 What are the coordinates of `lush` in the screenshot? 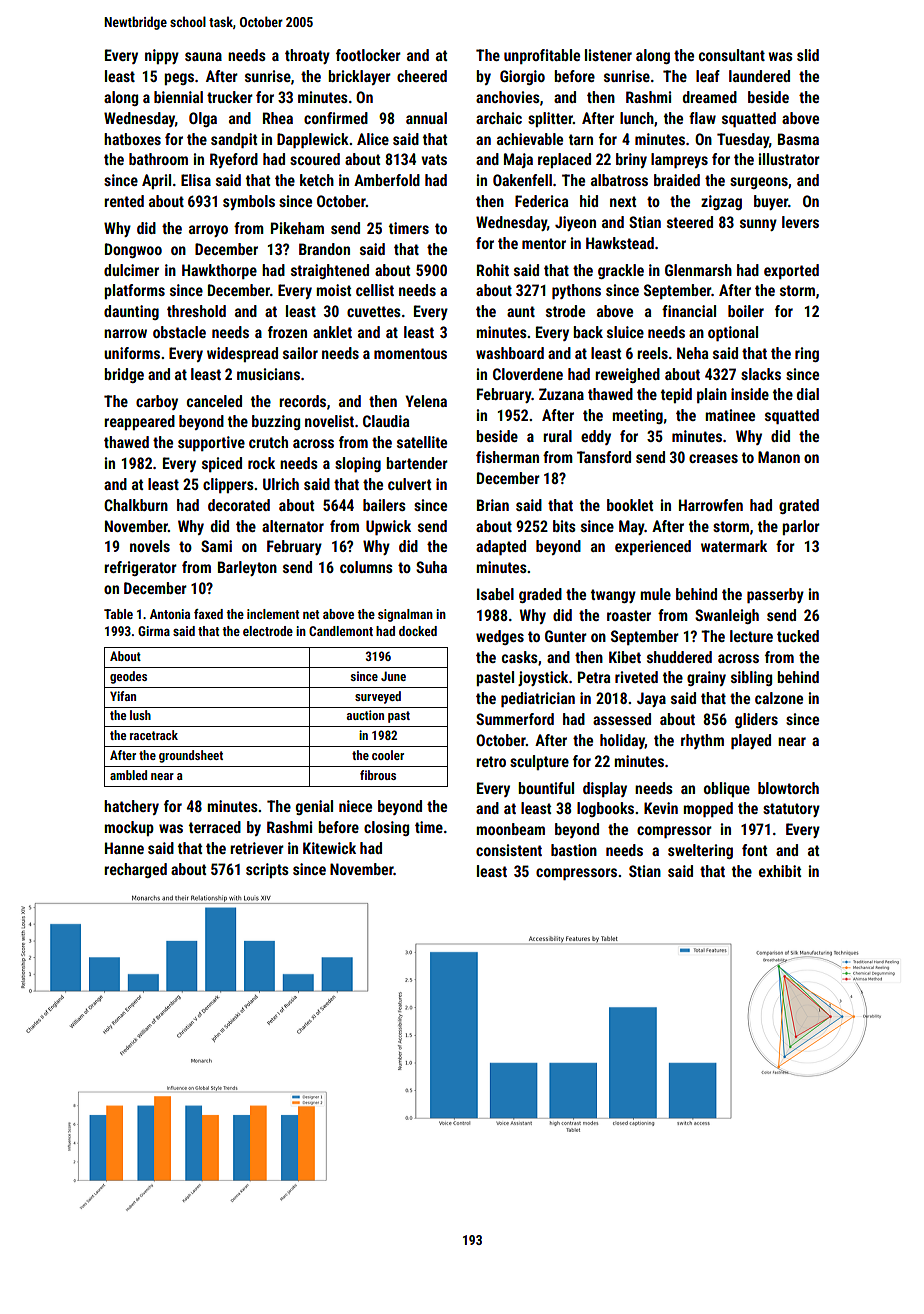 It's located at (140, 715).
